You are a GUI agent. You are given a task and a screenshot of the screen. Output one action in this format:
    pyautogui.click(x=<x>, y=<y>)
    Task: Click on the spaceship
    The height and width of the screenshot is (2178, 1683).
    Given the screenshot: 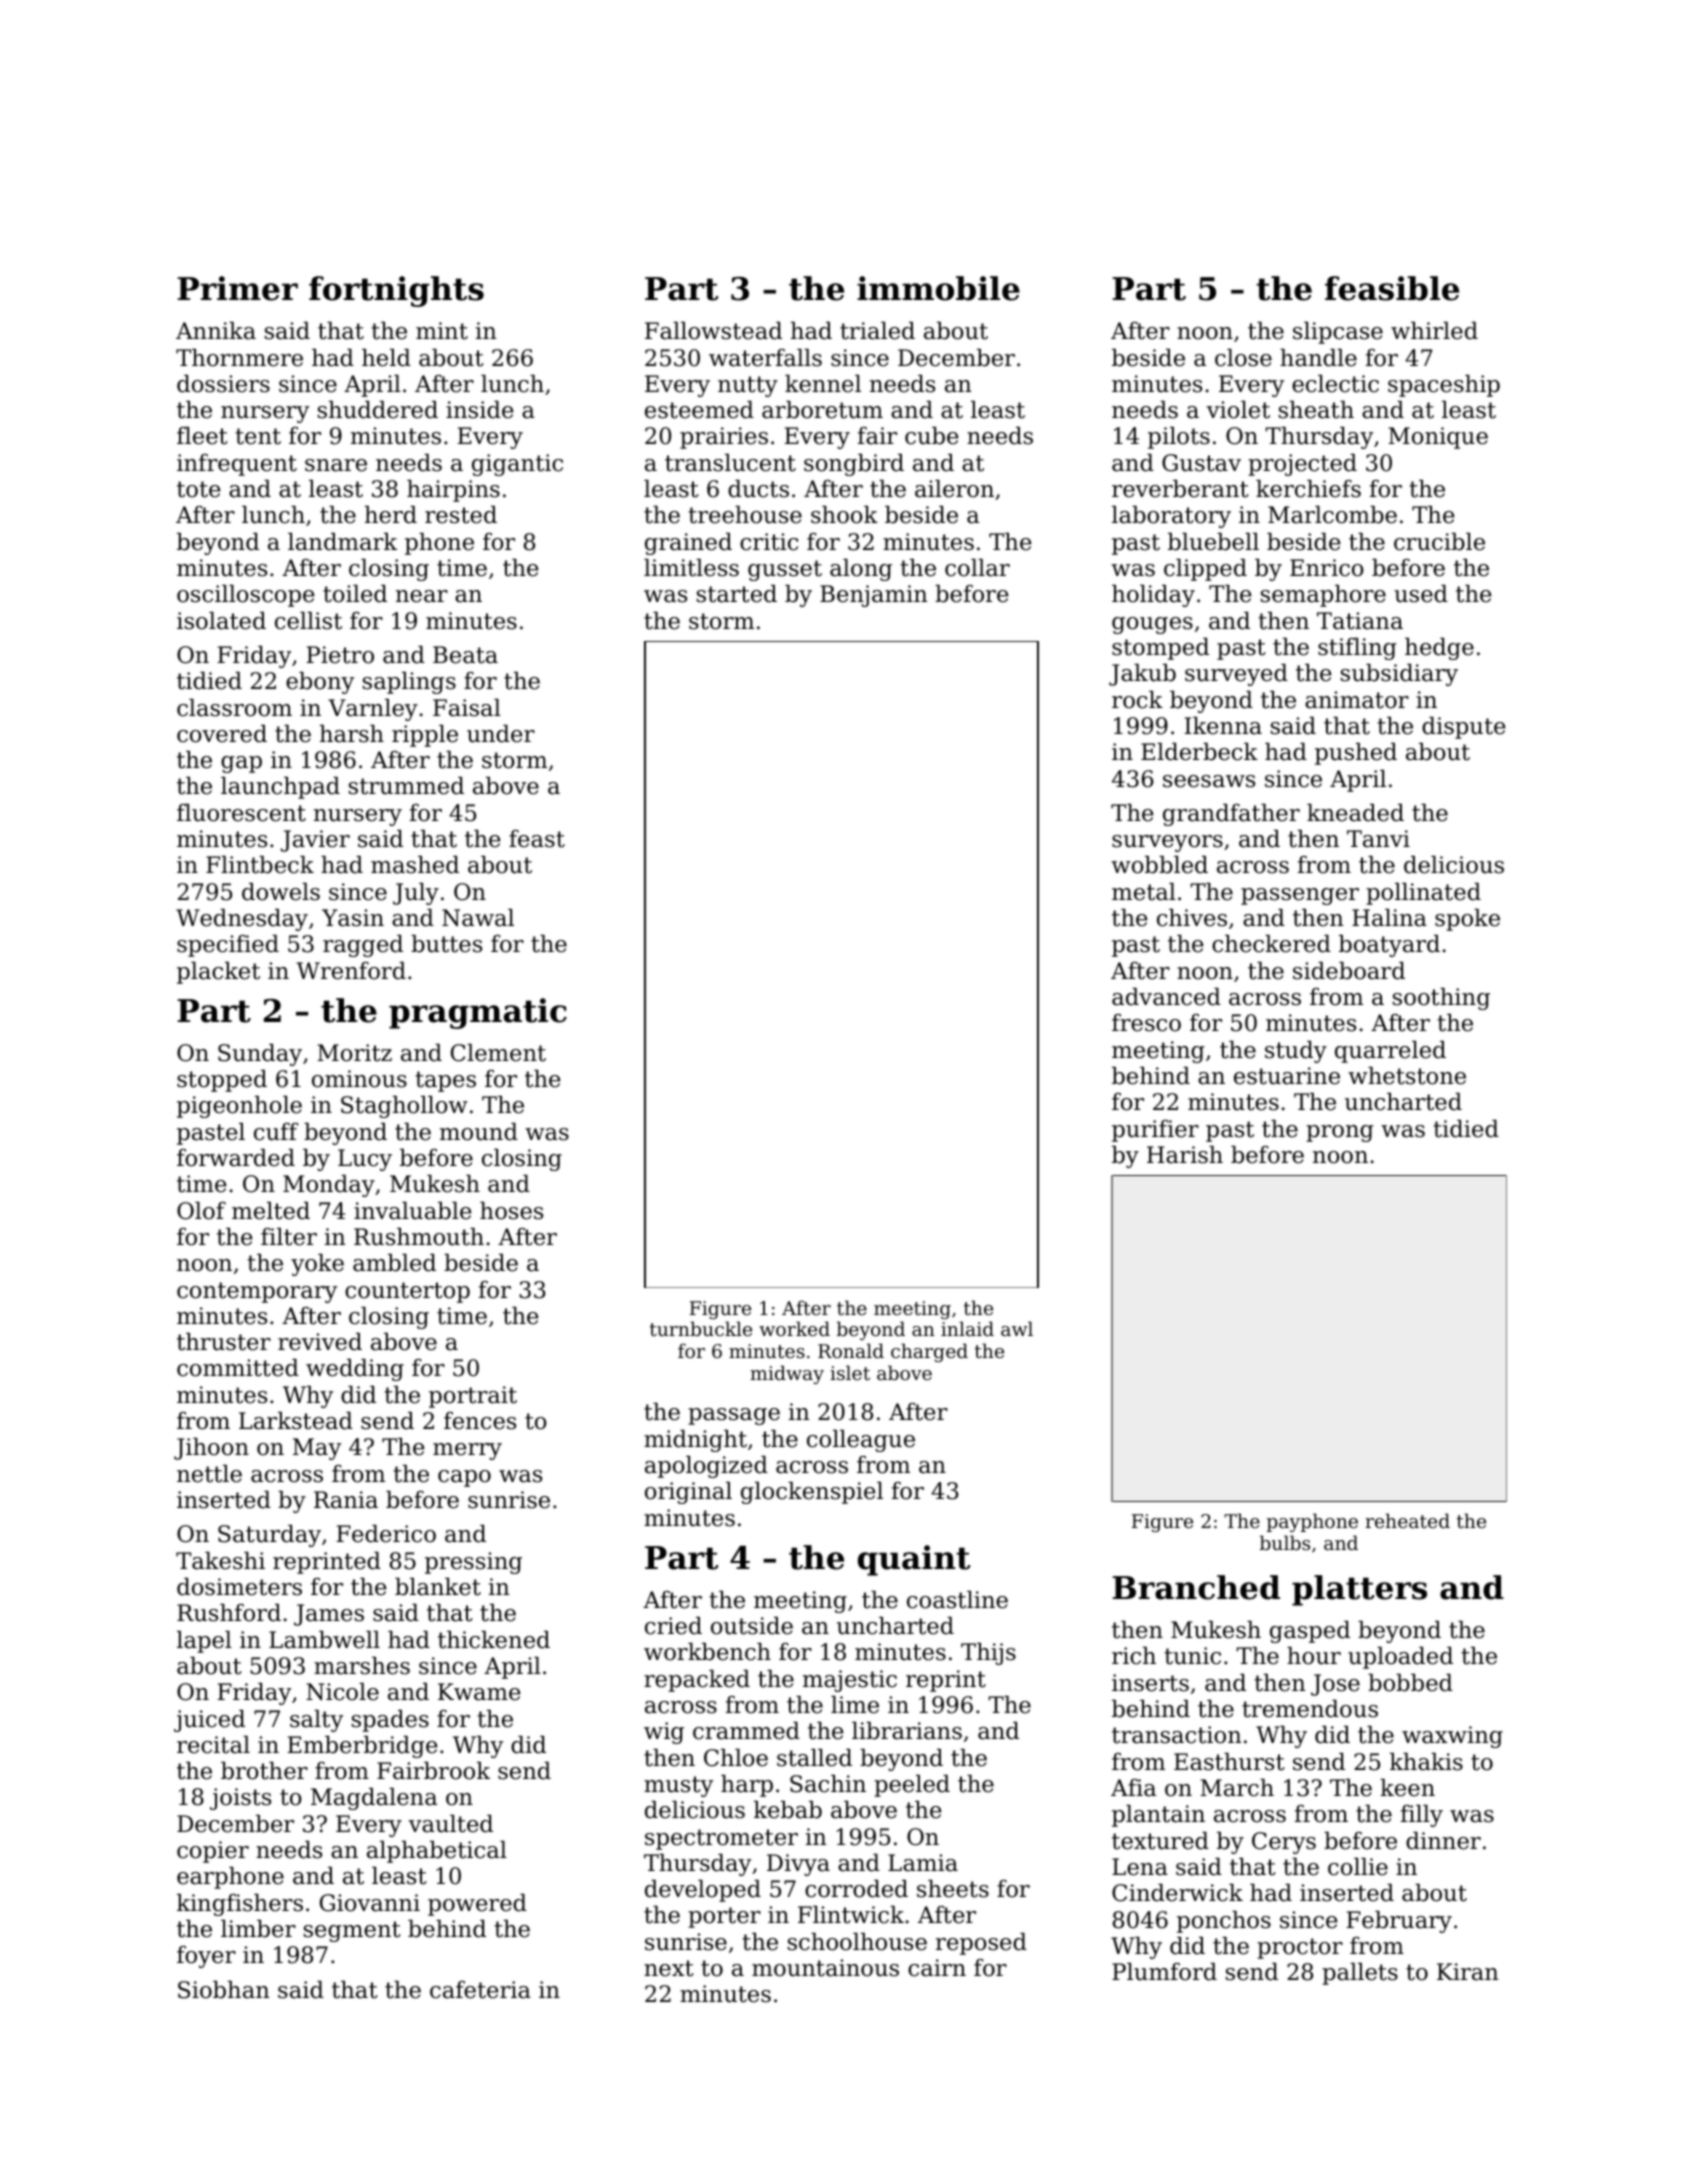 What is the action you would take?
    pyautogui.click(x=1444, y=386)
